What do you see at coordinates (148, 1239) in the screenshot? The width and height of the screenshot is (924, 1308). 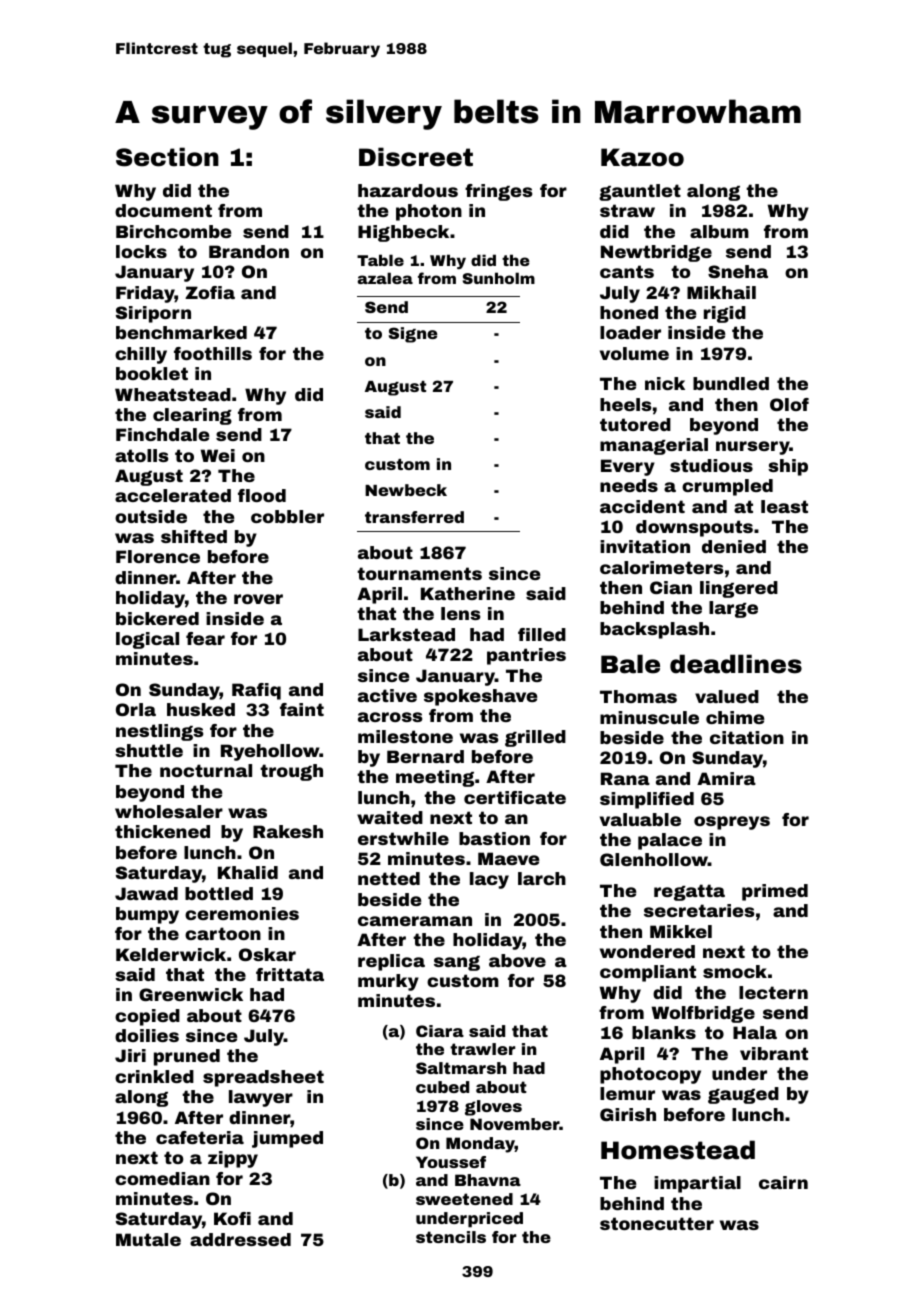 I see `Mutale` at bounding box center [148, 1239].
